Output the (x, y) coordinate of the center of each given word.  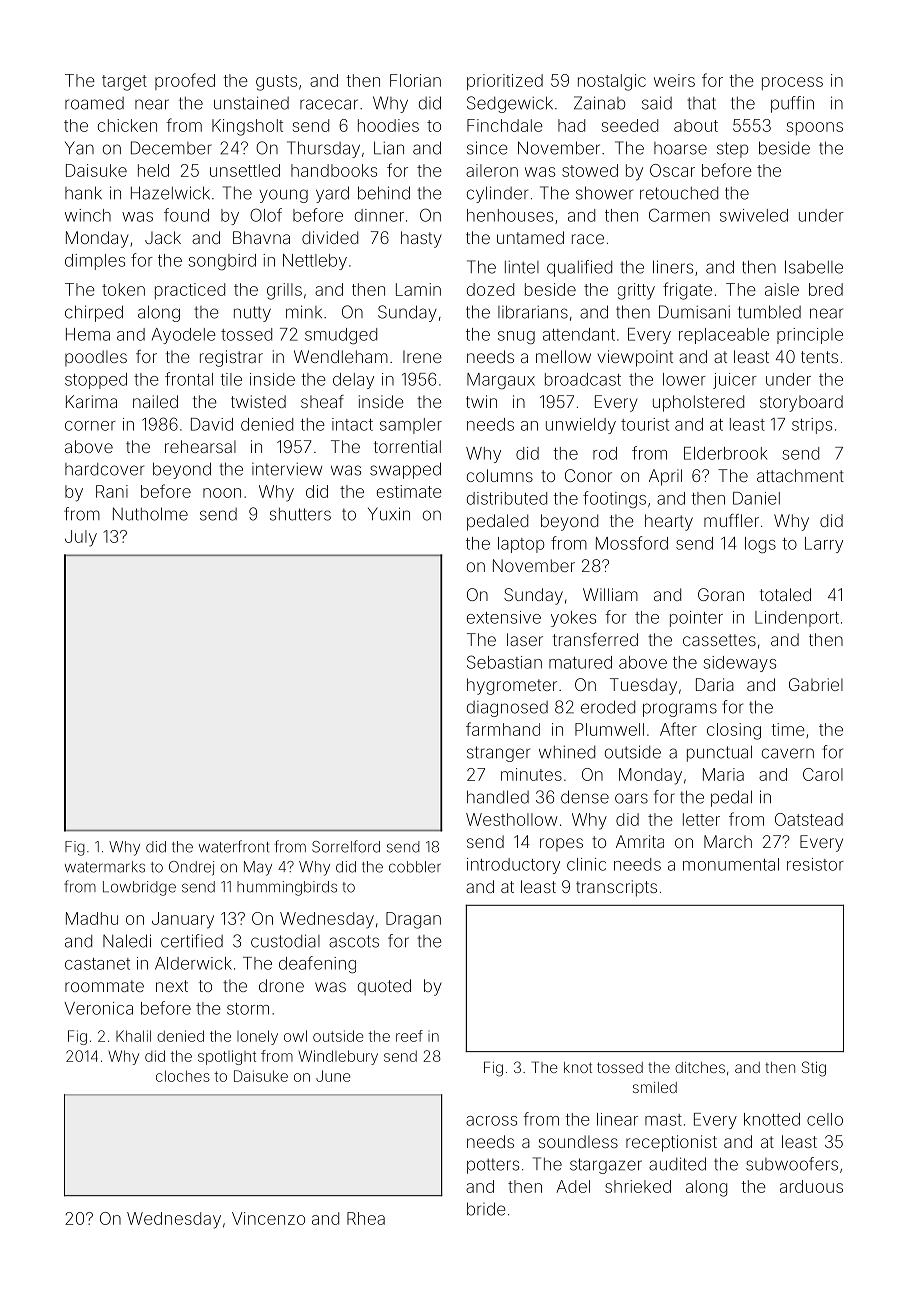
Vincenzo (268, 1218)
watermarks (105, 867)
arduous (811, 1186)
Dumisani (694, 312)
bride (486, 1209)
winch (88, 215)
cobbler (415, 867)
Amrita (640, 841)
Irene (422, 356)
